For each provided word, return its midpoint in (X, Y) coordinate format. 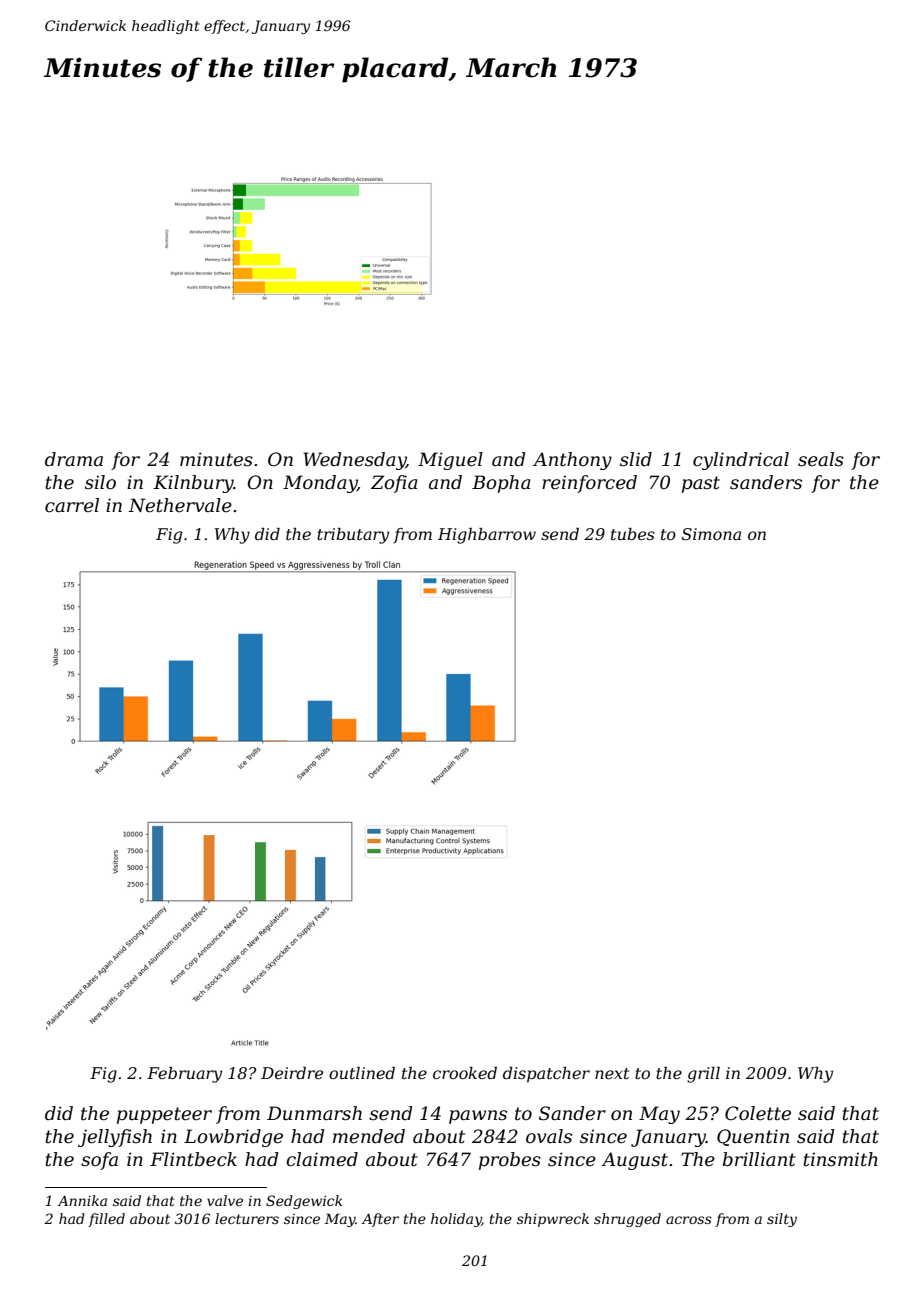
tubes (633, 534)
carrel (72, 505)
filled (106, 1220)
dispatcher (546, 1075)
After (380, 1220)
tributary (353, 536)
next (612, 1073)
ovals (549, 1136)
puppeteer (164, 1115)
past (701, 484)
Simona (711, 534)
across (689, 1220)
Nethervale (180, 505)
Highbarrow (487, 536)
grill (703, 1075)
